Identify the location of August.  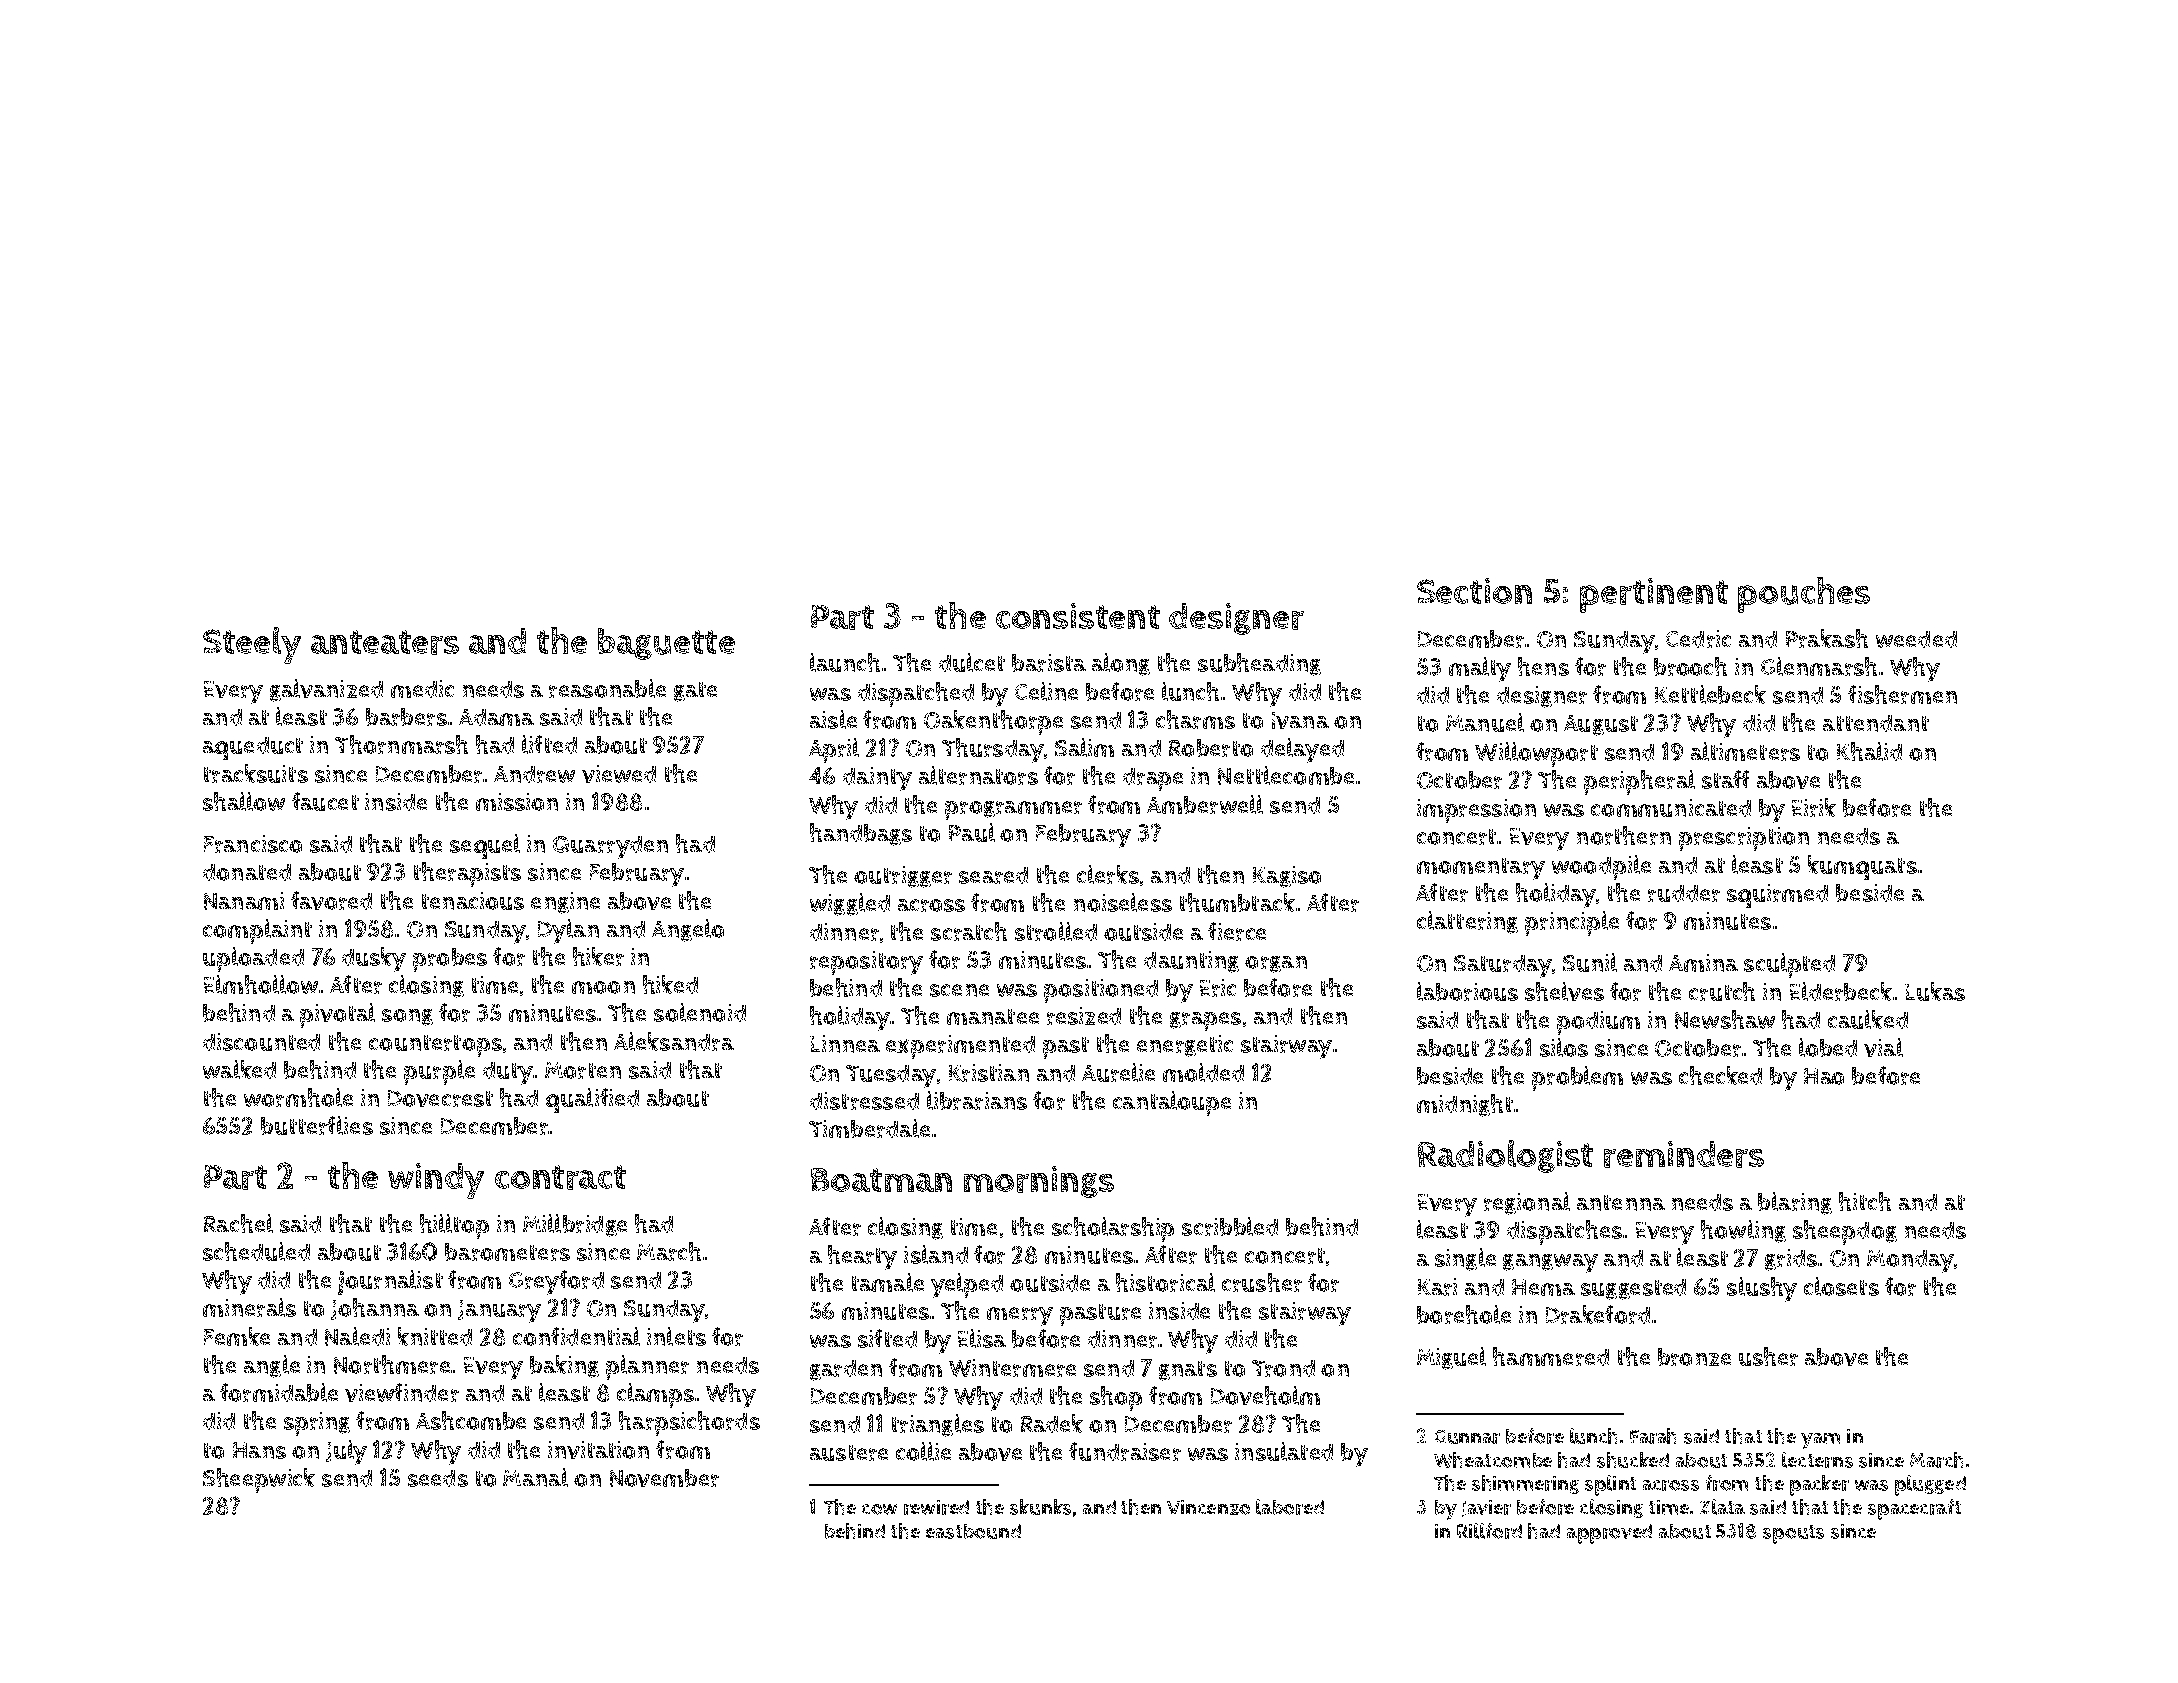
(1601, 725).
